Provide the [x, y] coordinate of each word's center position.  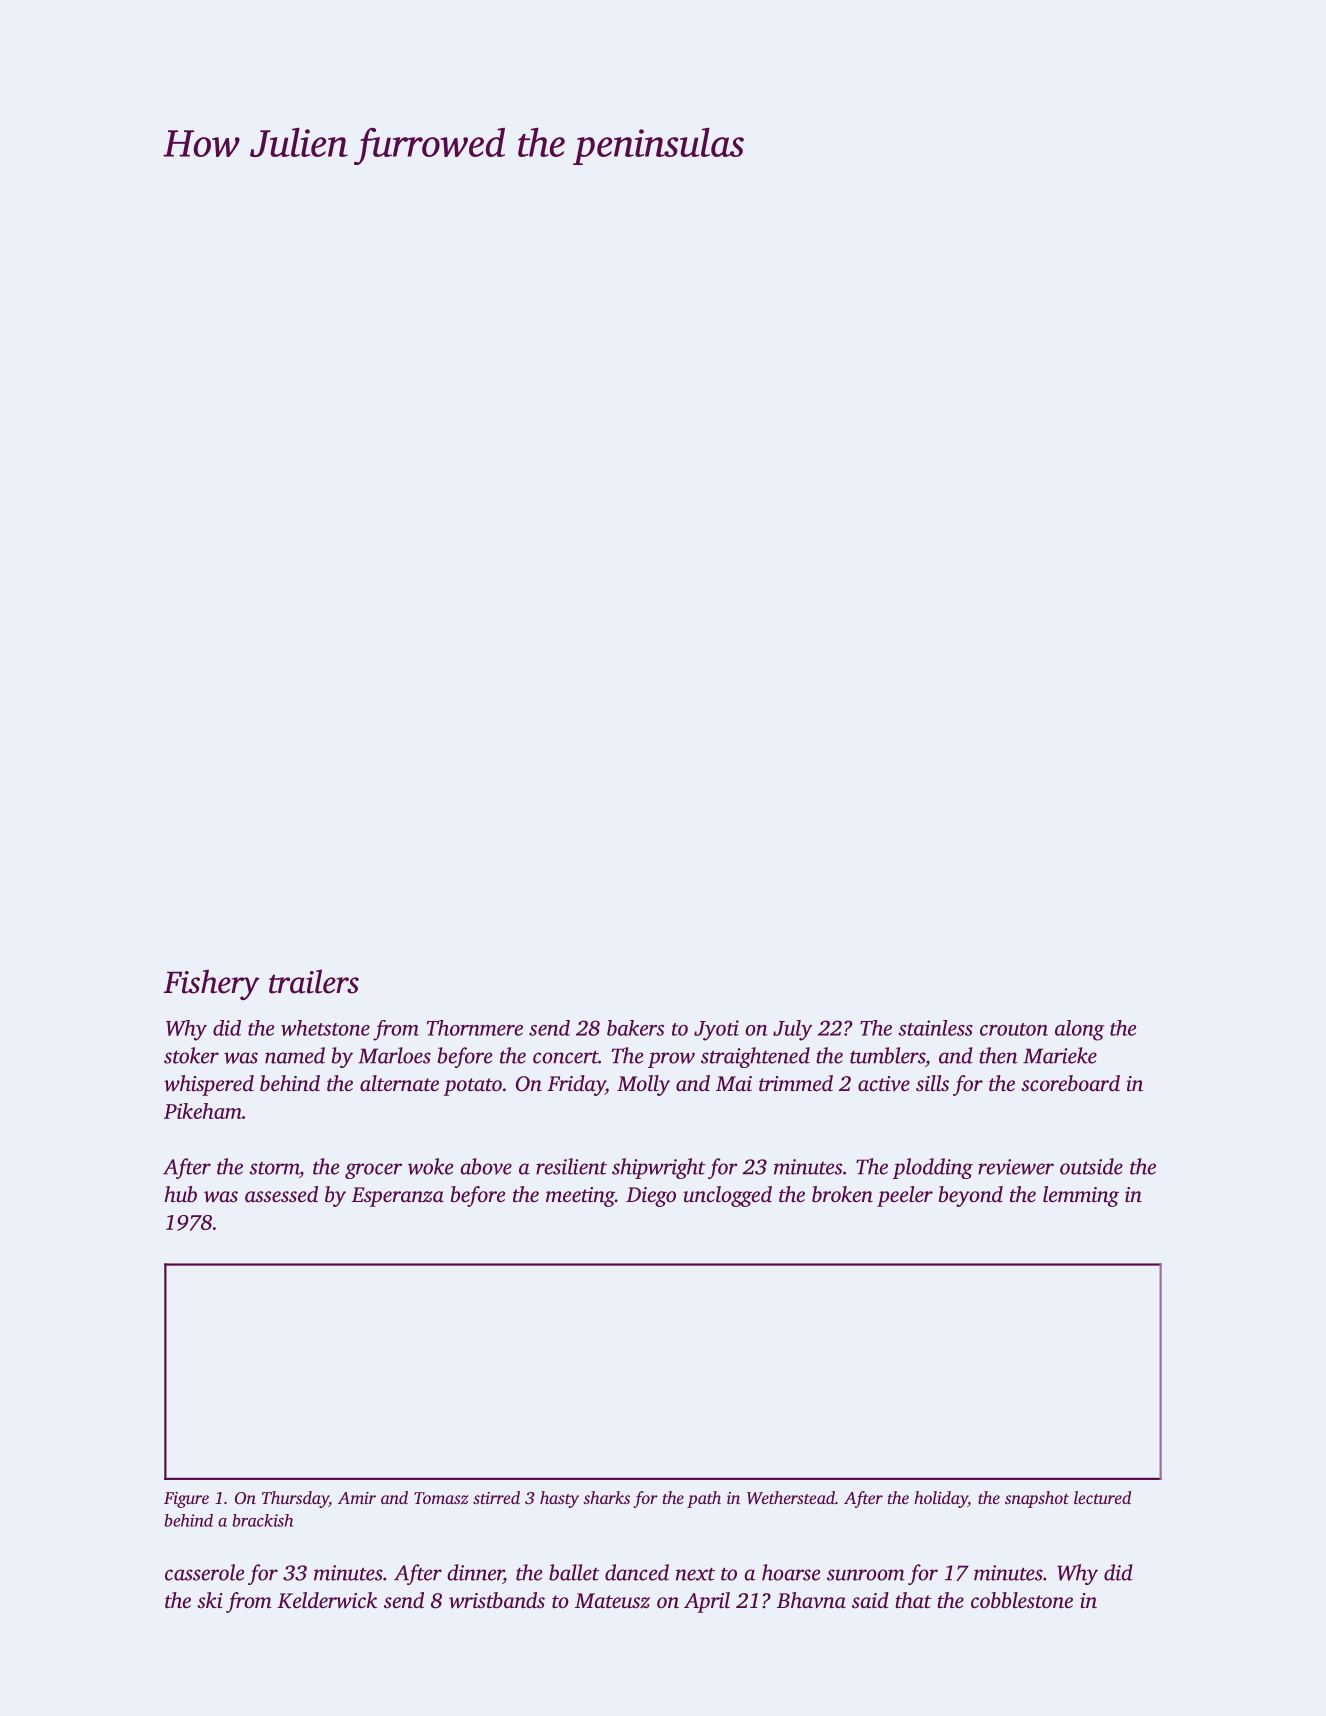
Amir [357, 1498]
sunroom [866, 1575]
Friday [576, 1085]
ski [209, 1600]
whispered [209, 1085]
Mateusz [612, 1601]
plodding [932, 1168]
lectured [1102, 1497]
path [704, 1499]
